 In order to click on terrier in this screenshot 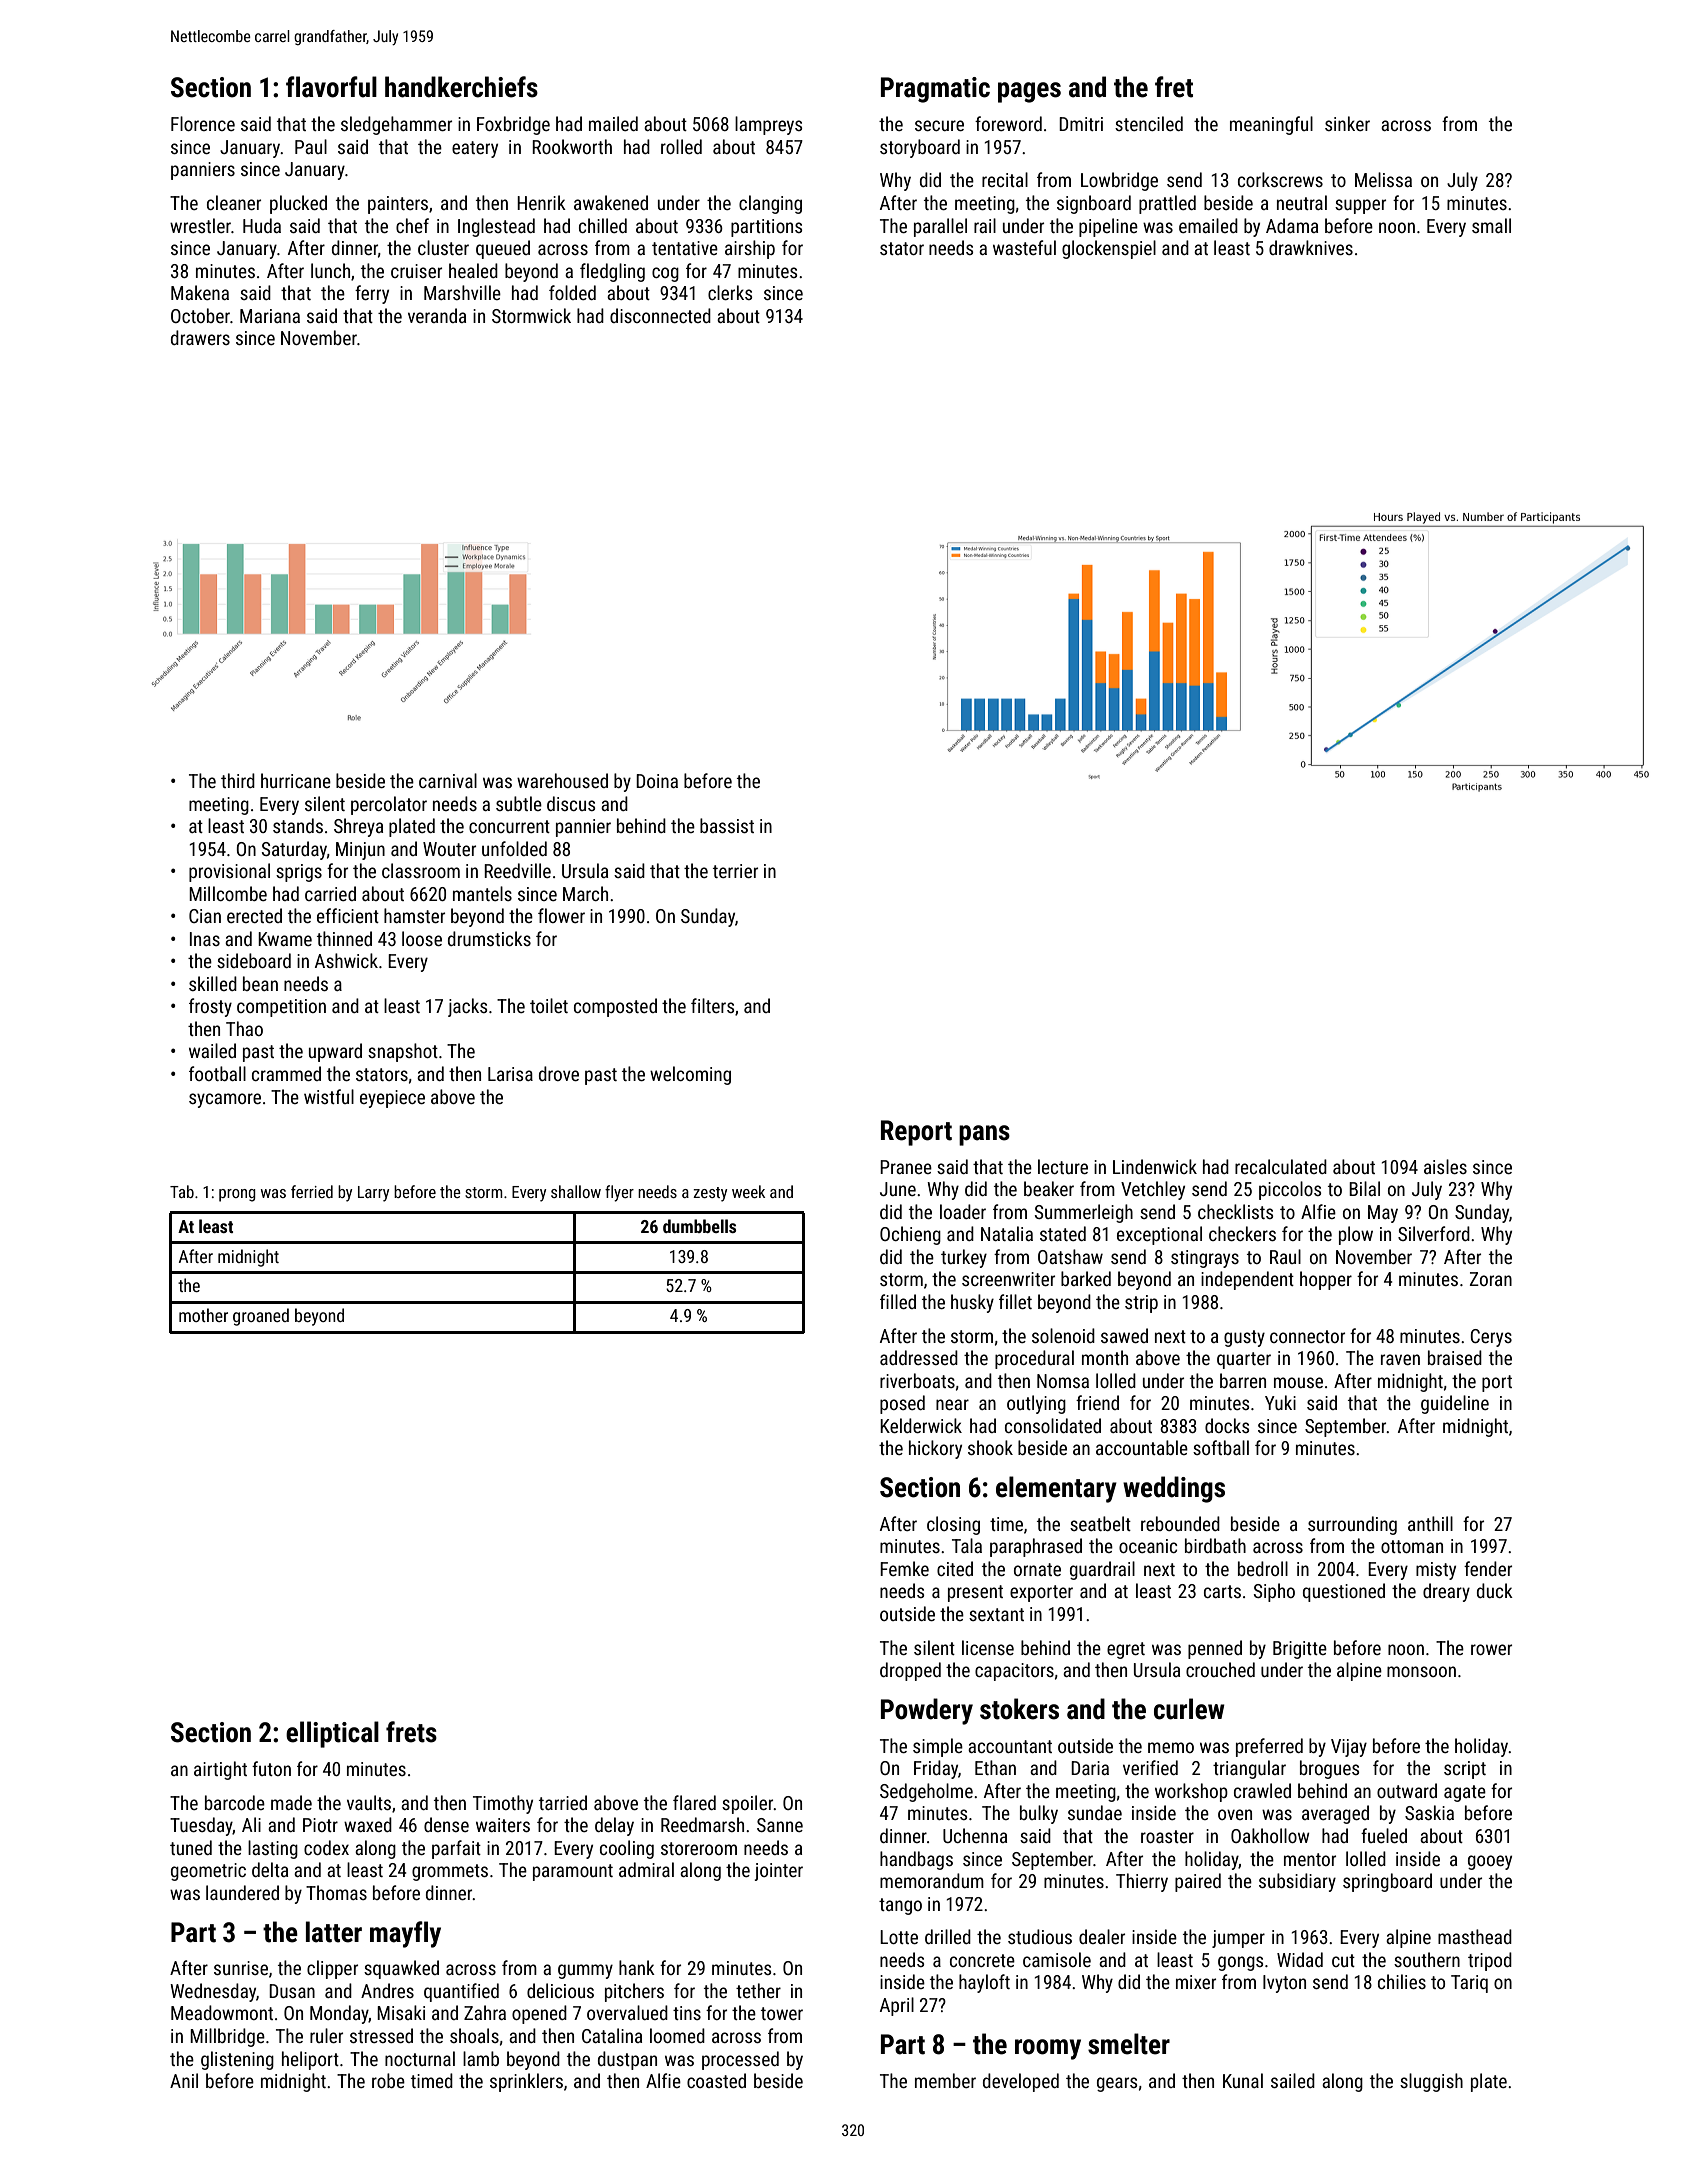, I will do `click(735, 871)`.
